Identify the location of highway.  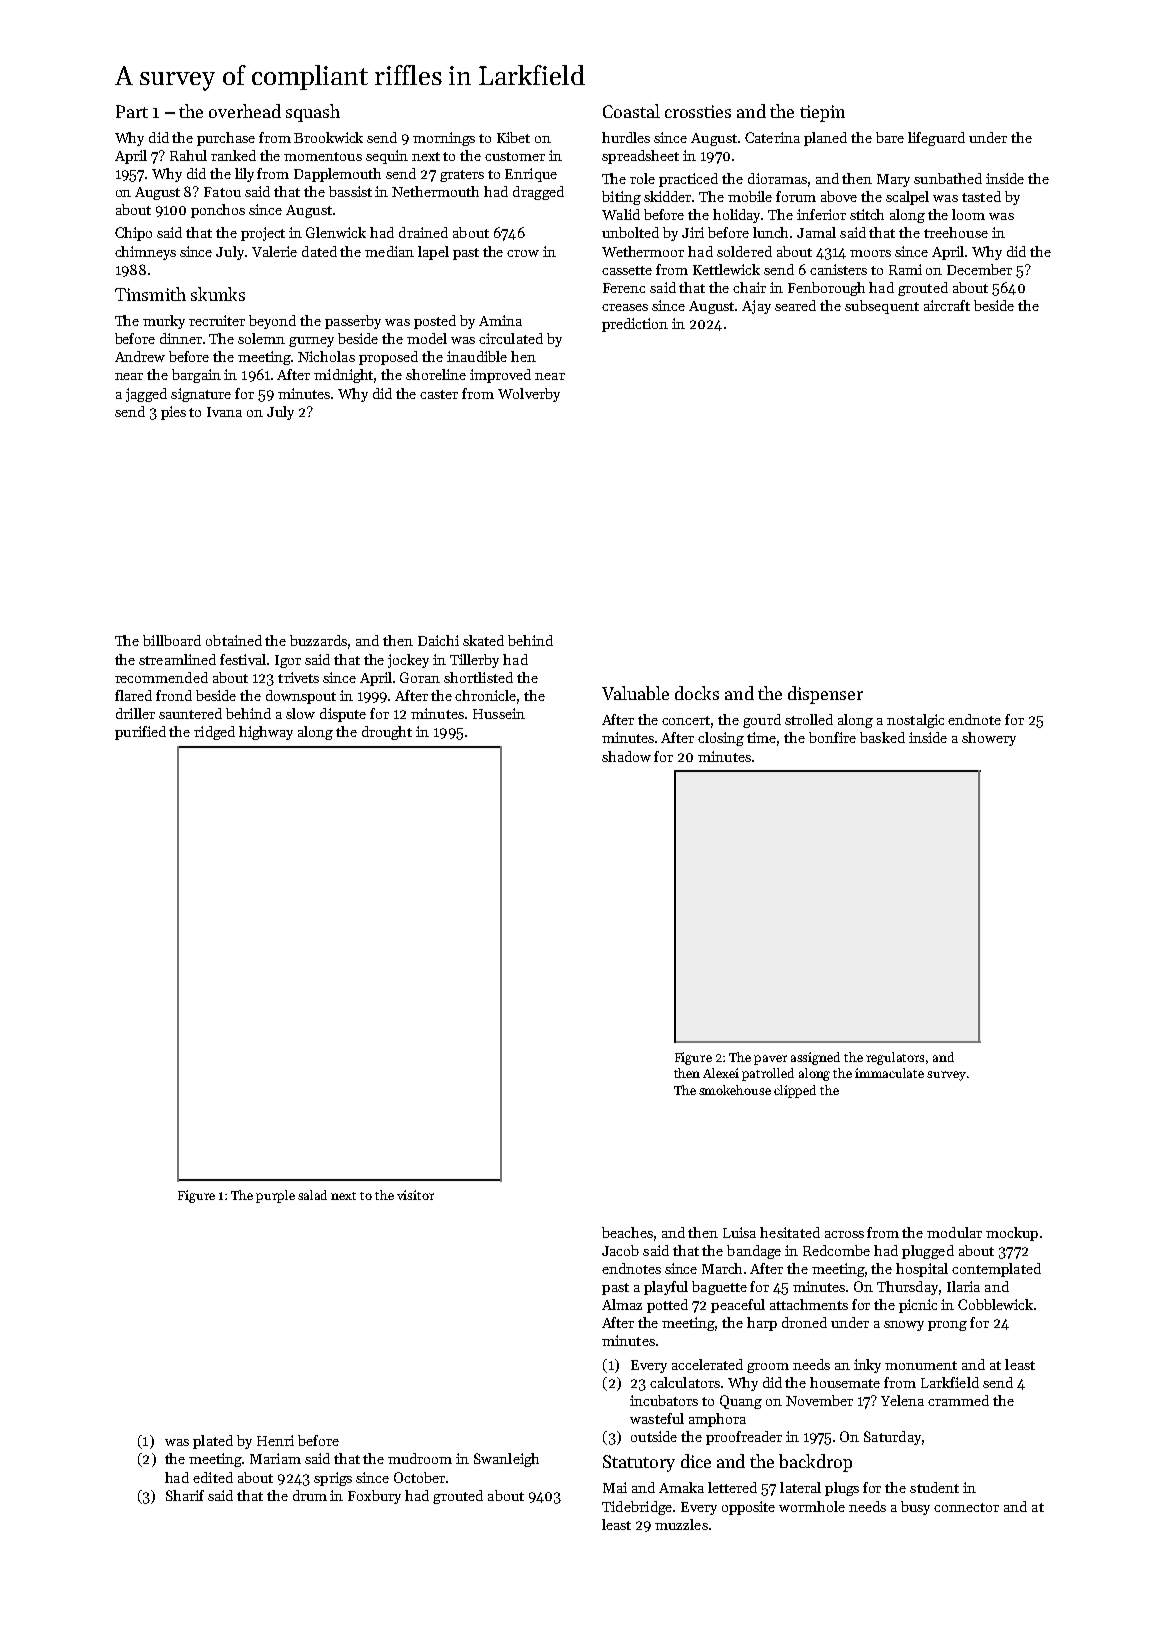
(266, 733).
